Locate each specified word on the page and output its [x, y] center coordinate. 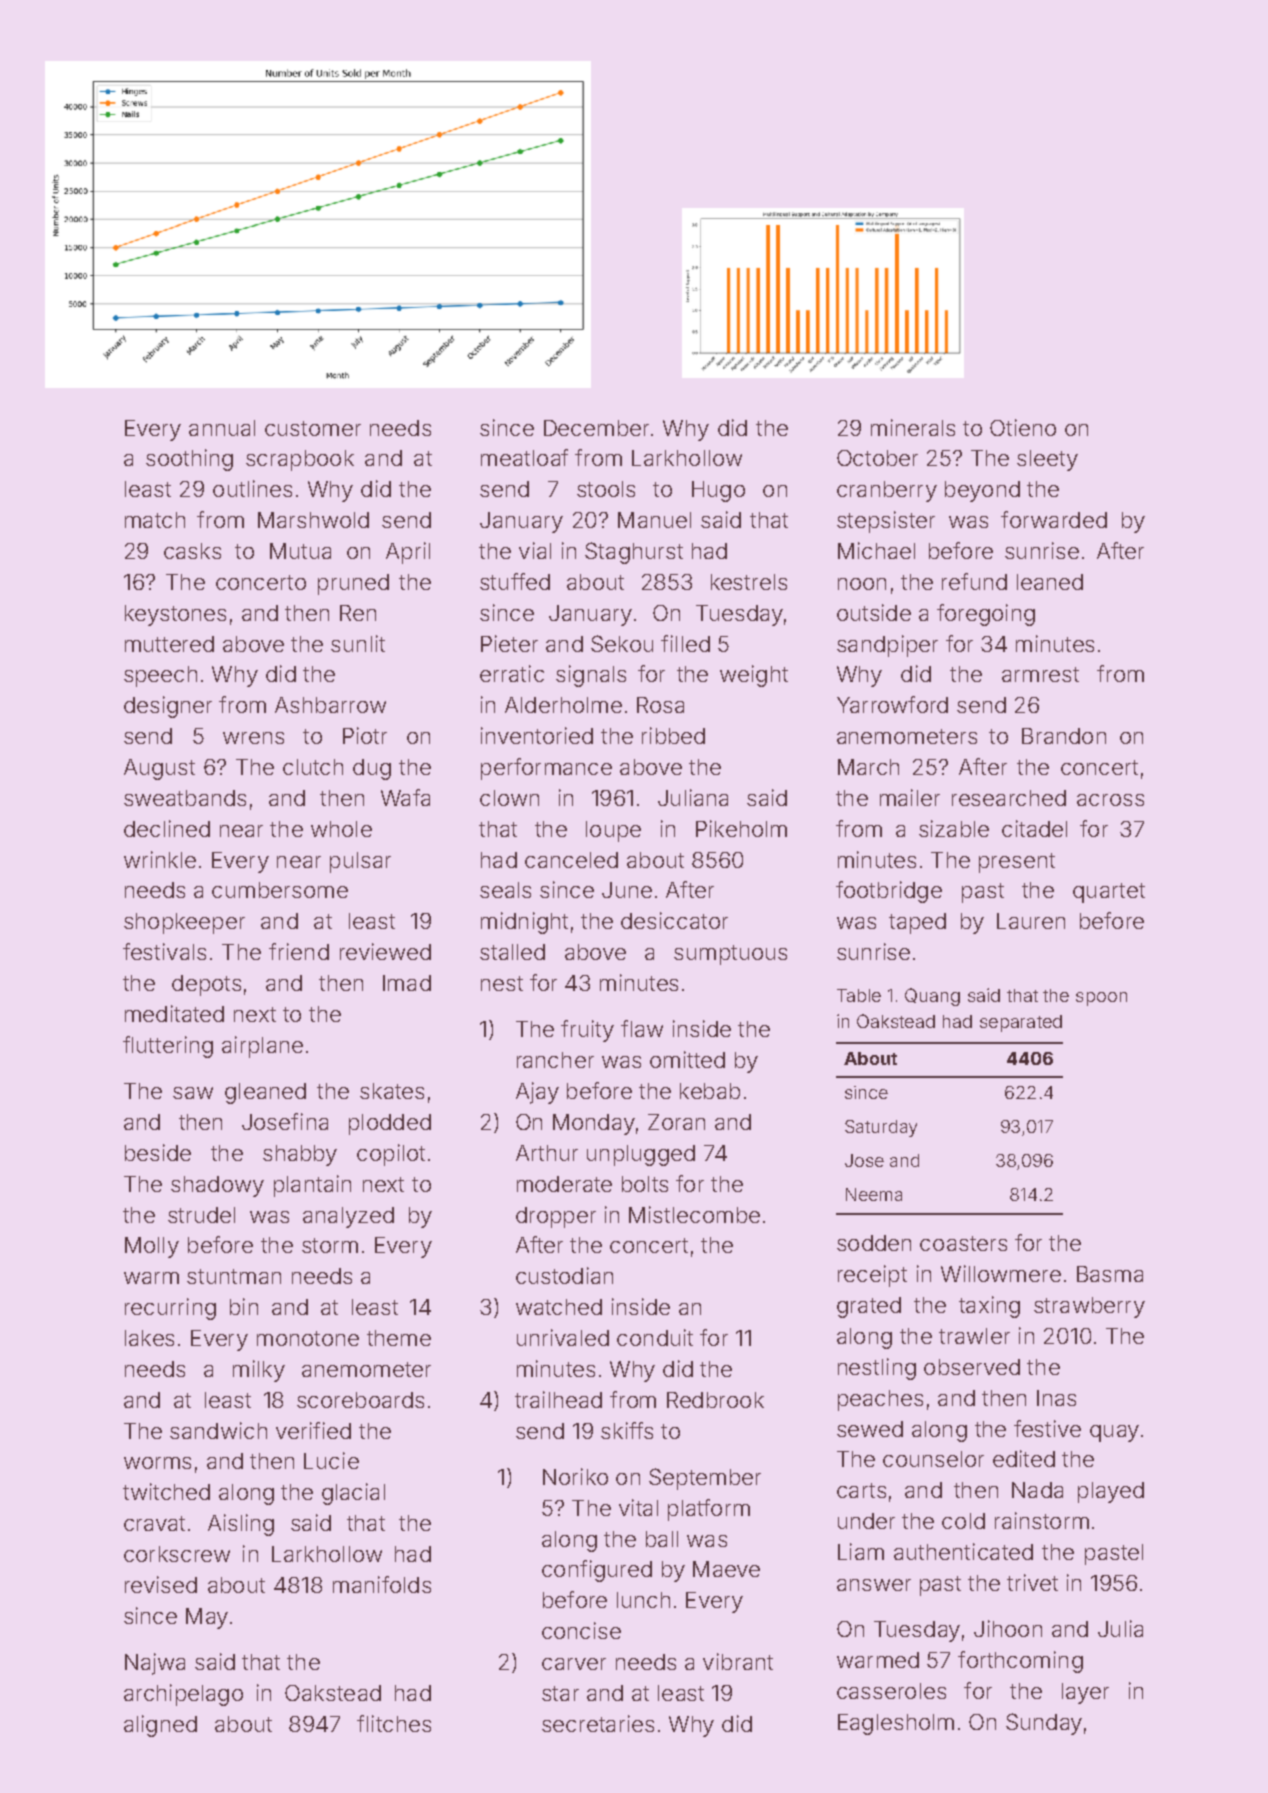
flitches [394, 1723]
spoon [1101, 999]
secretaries [598, 1723]
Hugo [718, 491]
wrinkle [160, 859]
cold [963, 1521]
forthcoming [1020, 1662]
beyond [982, 491]
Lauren [1031, 921]
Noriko [575, 1476]
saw [193, 1093]
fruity [587, 1031]
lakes [149, 1338]
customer [313, 428]
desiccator [674, 920]
